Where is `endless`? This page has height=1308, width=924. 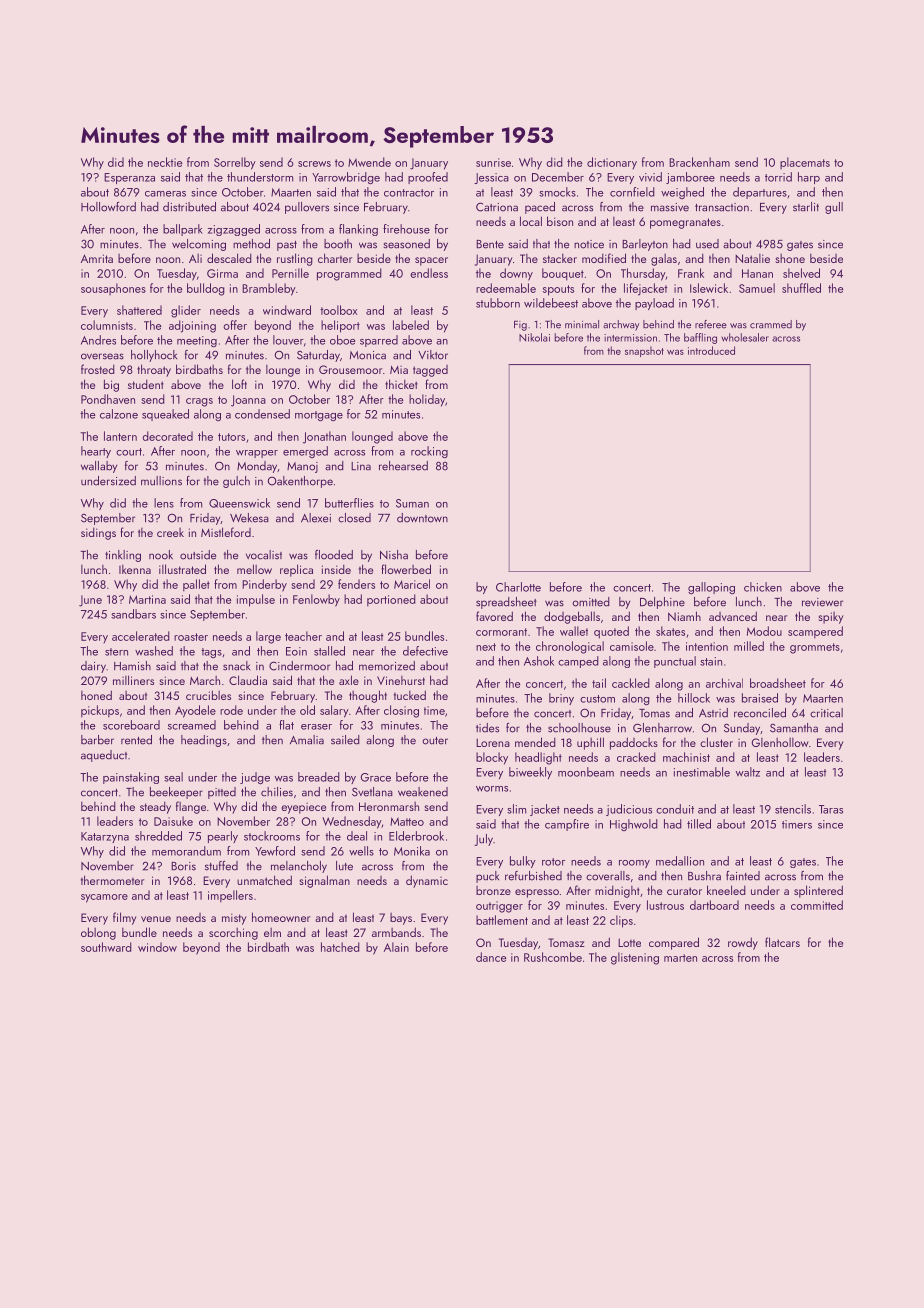 endless is located at coordinates (429, 273).
